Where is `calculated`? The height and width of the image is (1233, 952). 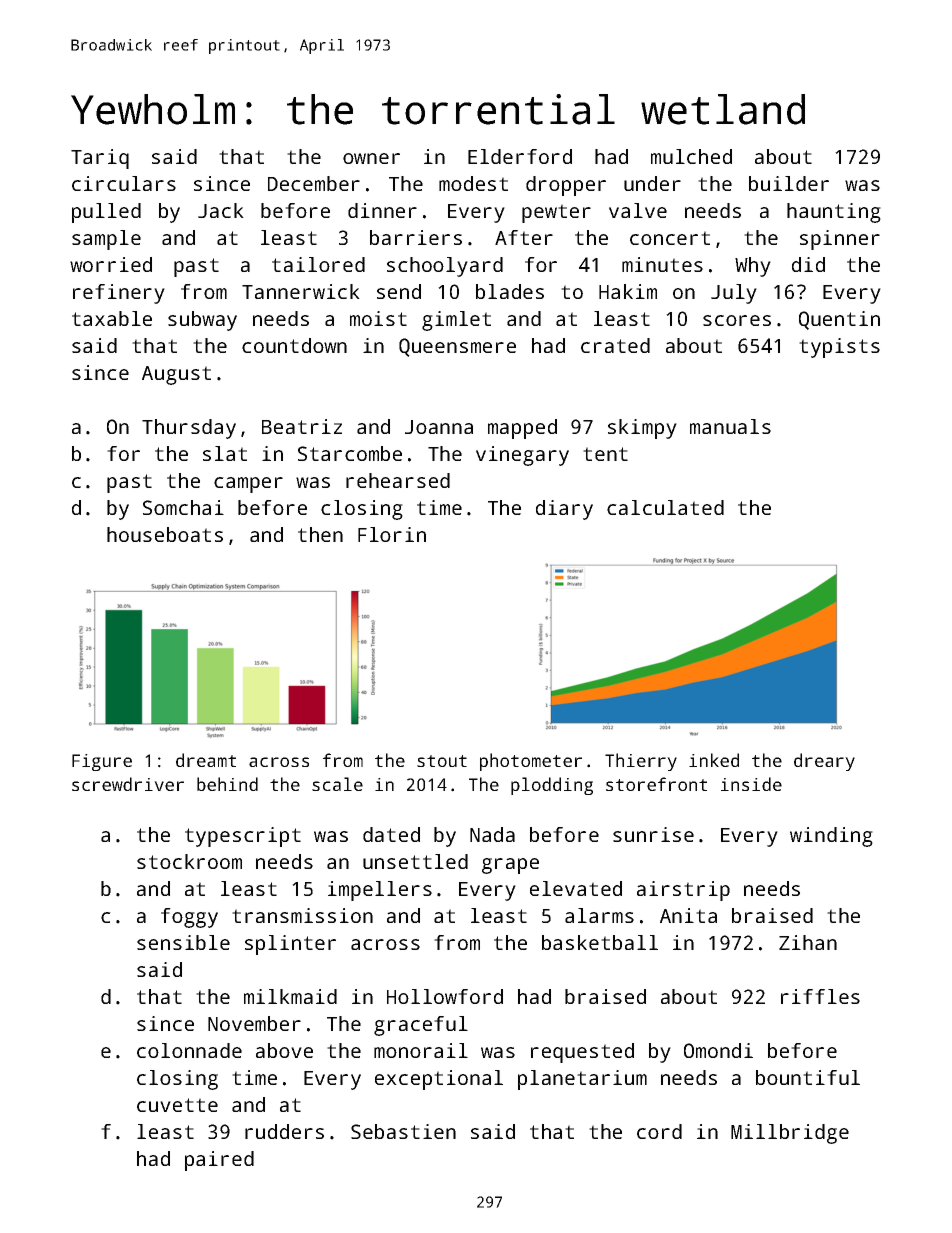
calculated is located at coordinates (665, 507).
